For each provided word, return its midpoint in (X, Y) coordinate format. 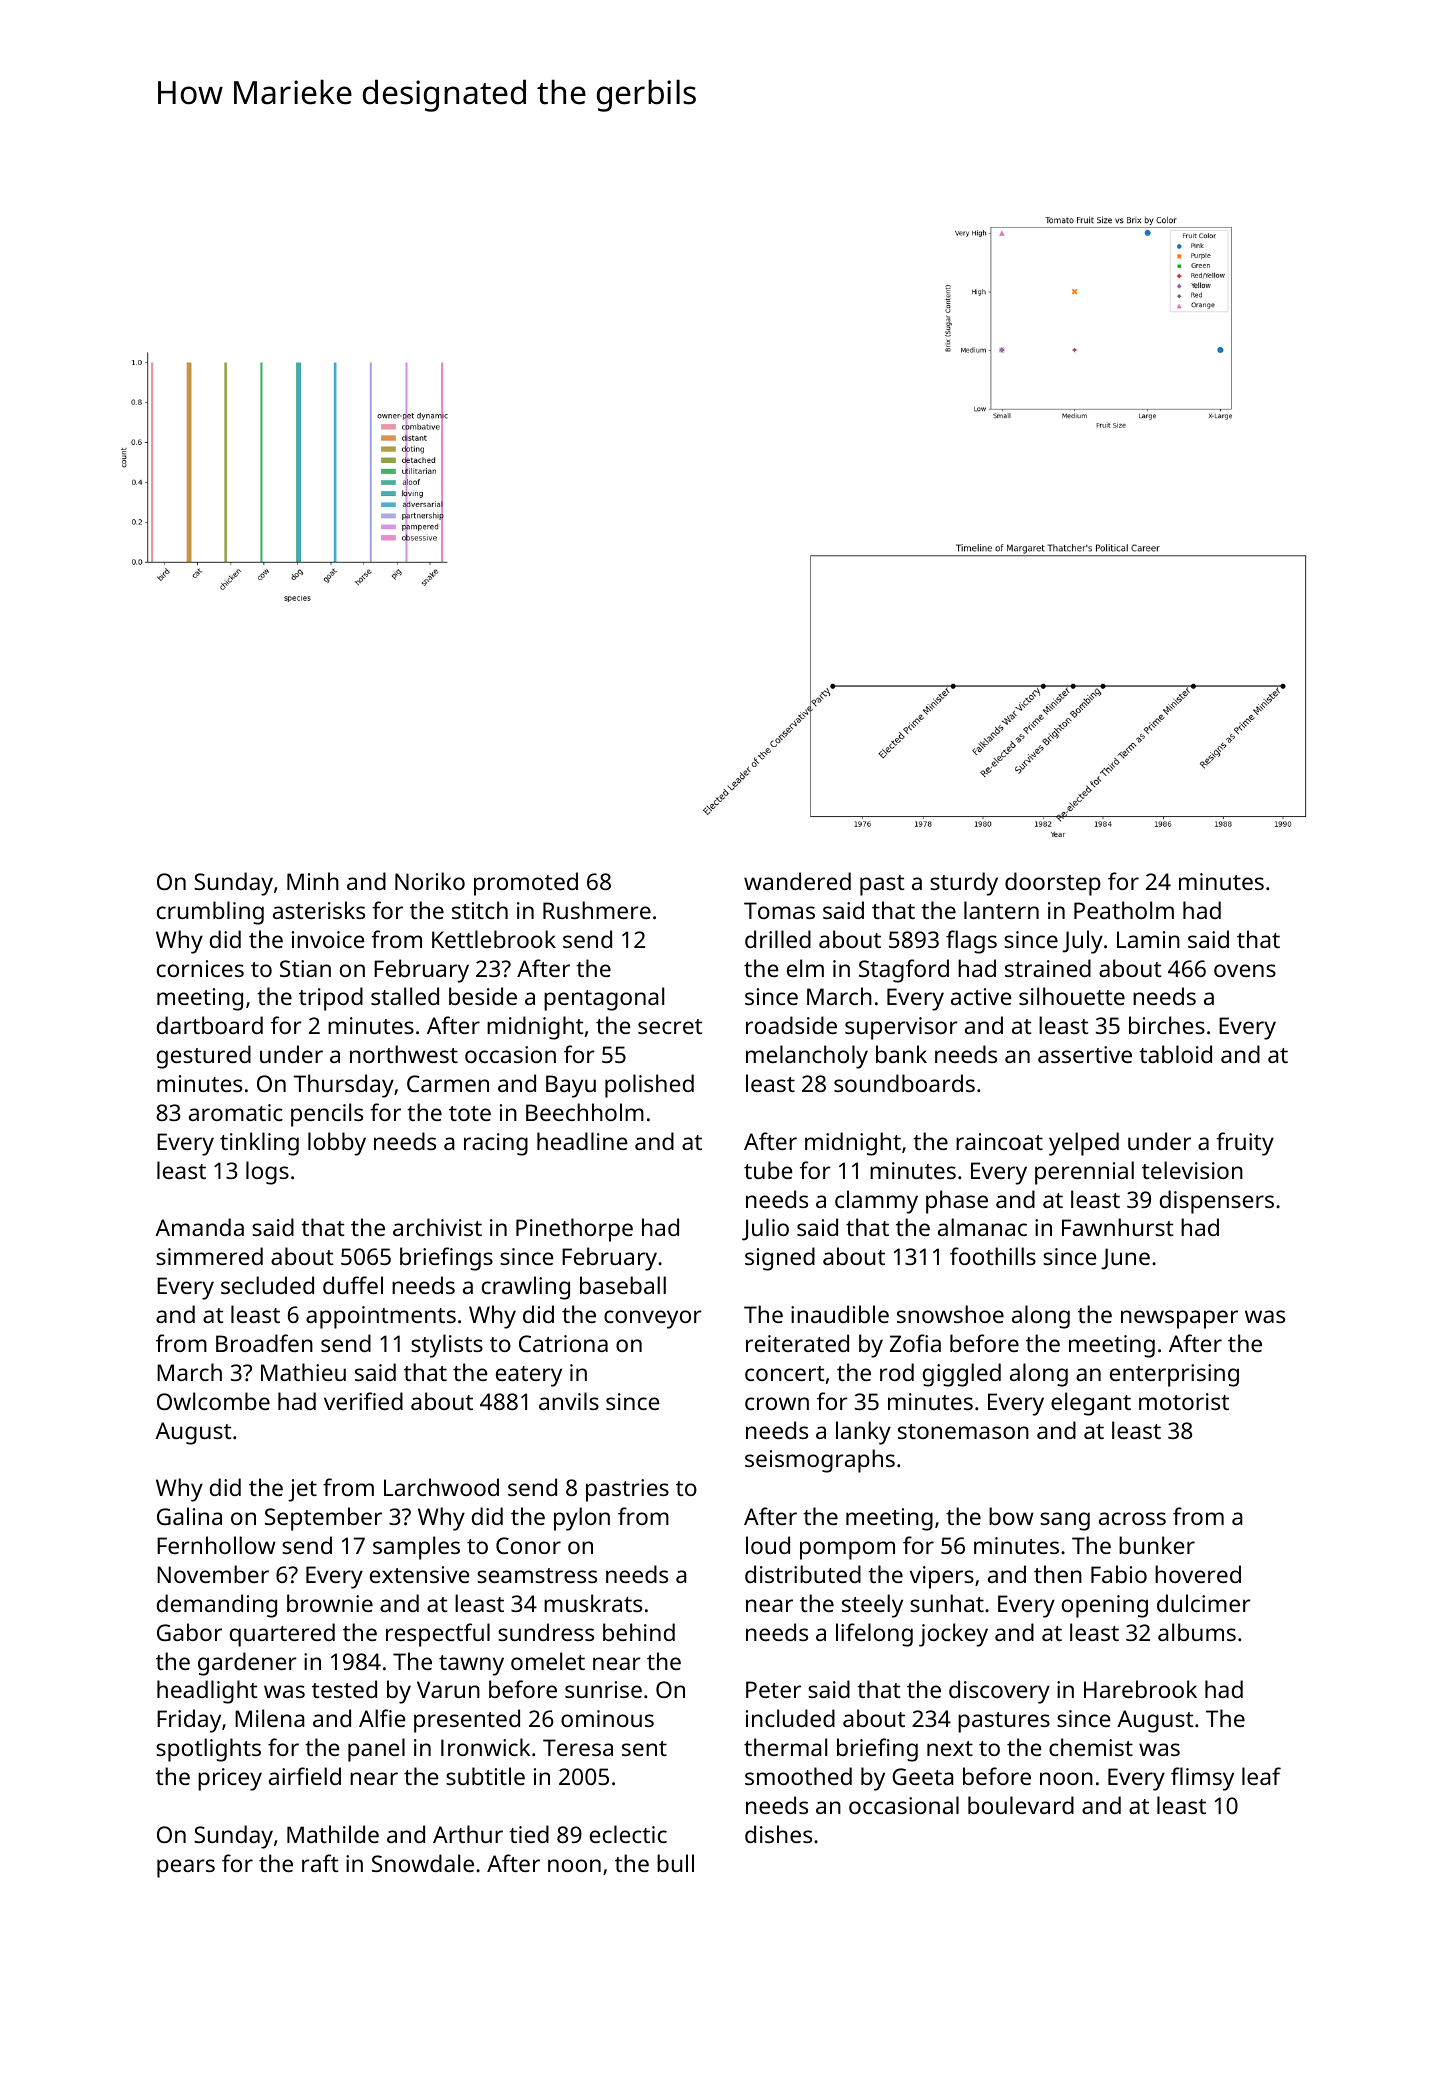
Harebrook (1140, 1689)
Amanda (199, 1227)
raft (320, 1863)
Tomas (779, 910)
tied (529, 1834)
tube (768, 1170)
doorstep (1053, 884)
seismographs (820, 1461)
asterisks (319, 910)
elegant (1091, 1404)
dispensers (1217, 1202)
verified (363, 1401)
